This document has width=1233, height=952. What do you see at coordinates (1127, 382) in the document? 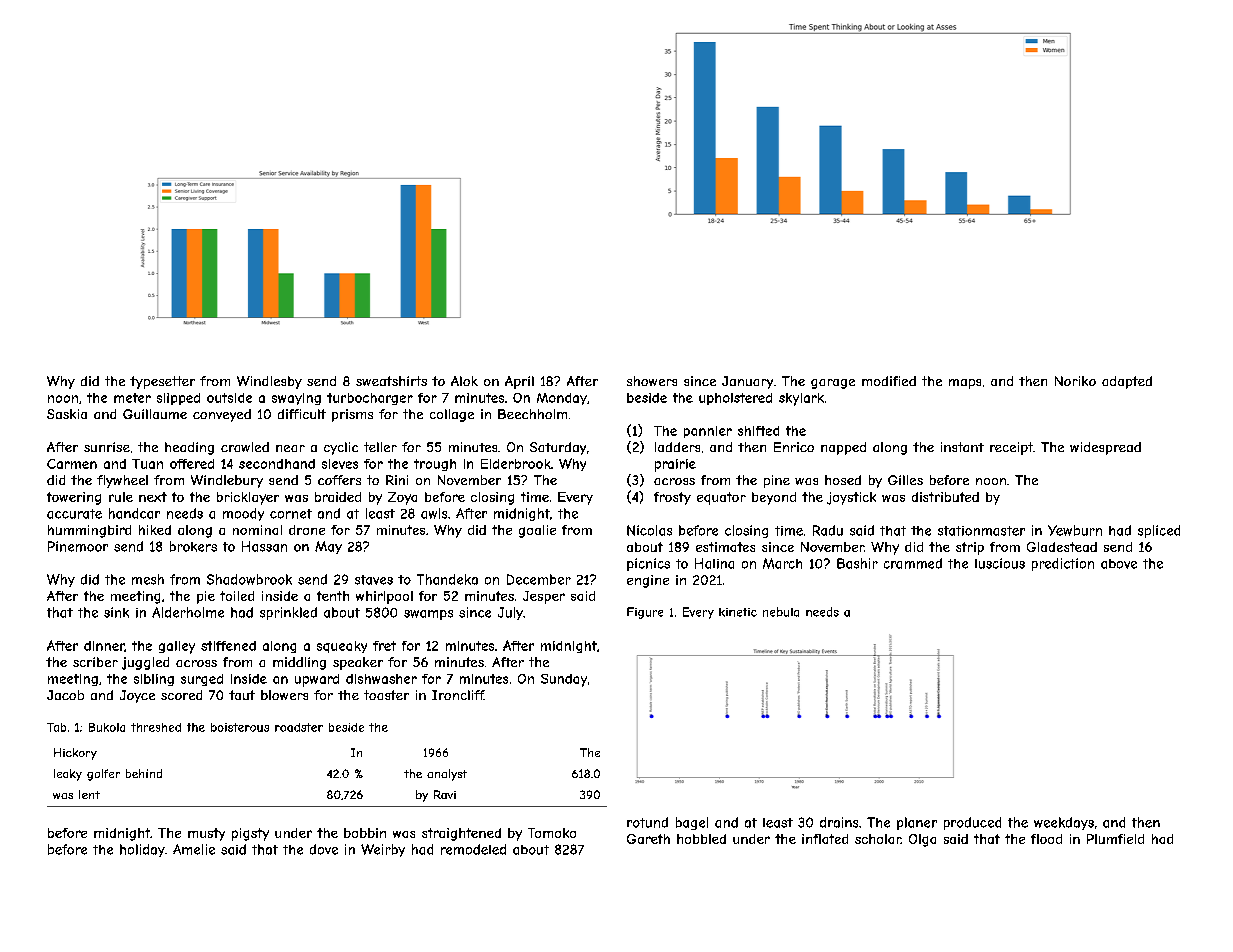
I see `adapted` at bounding box center [1127, 382].
